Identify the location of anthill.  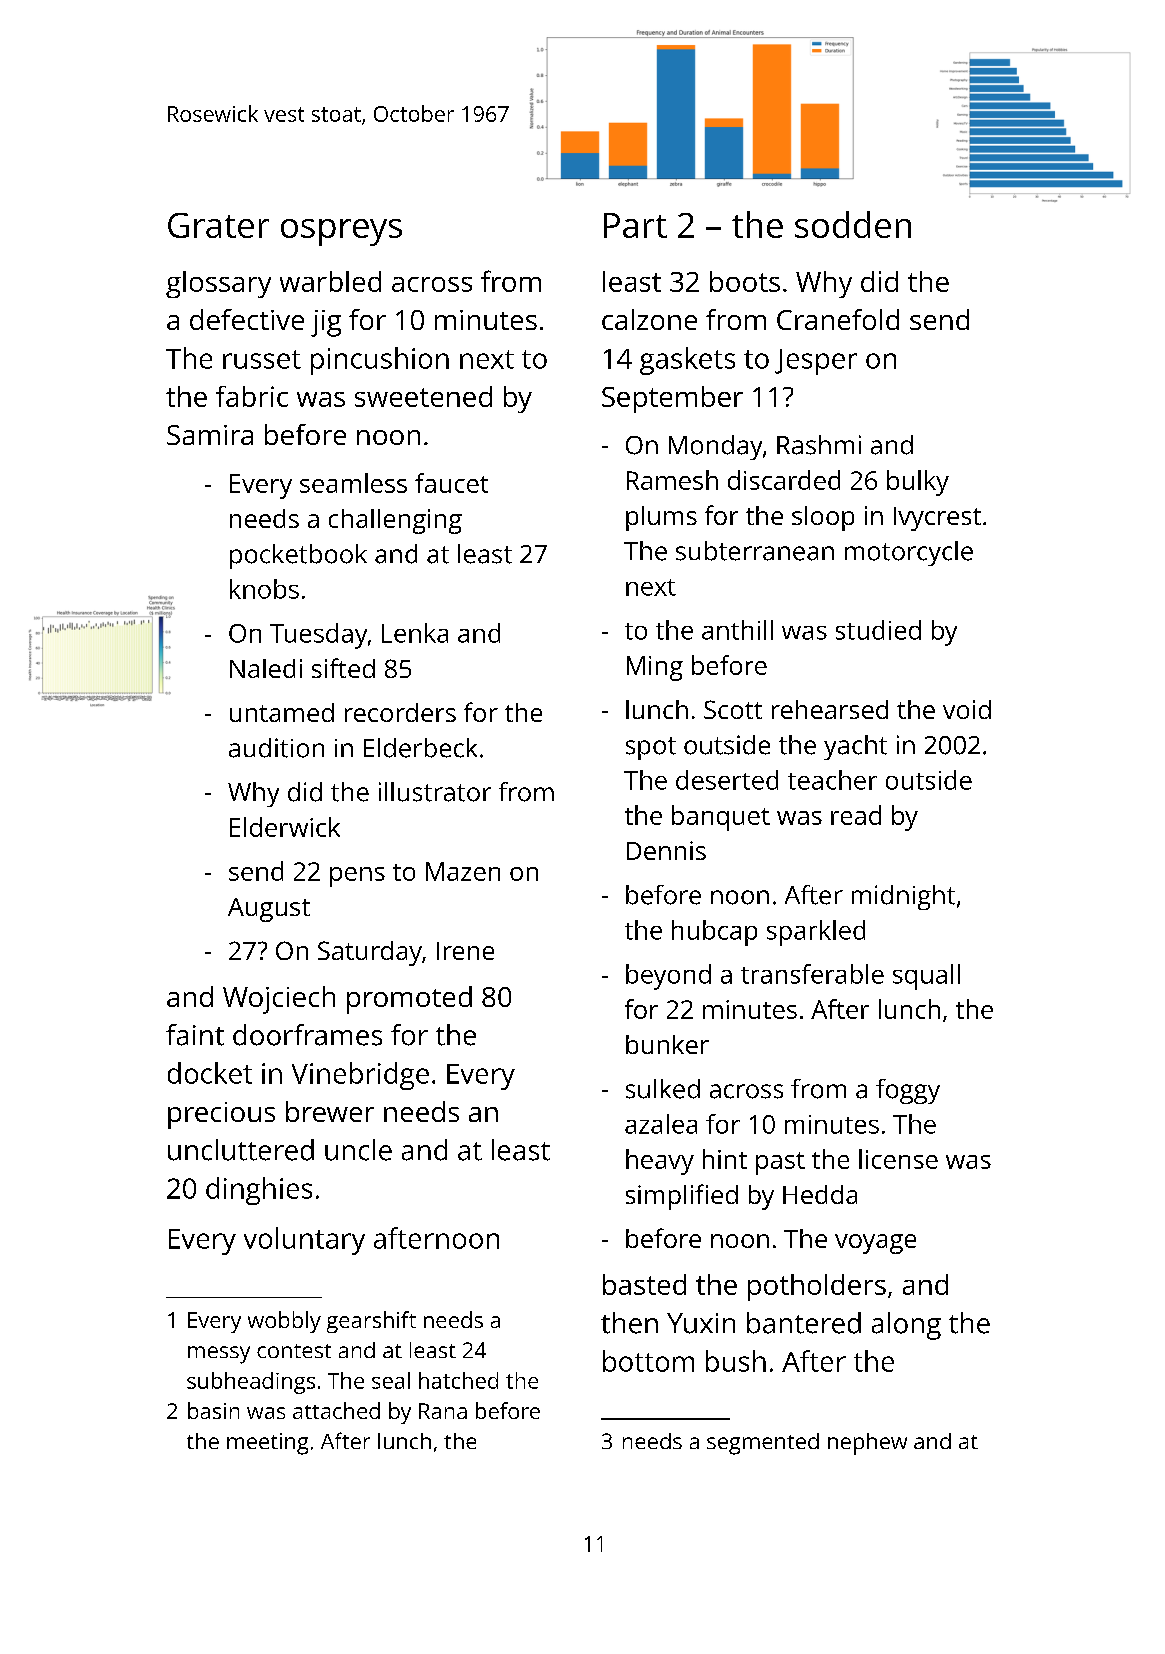
(737, 630).
